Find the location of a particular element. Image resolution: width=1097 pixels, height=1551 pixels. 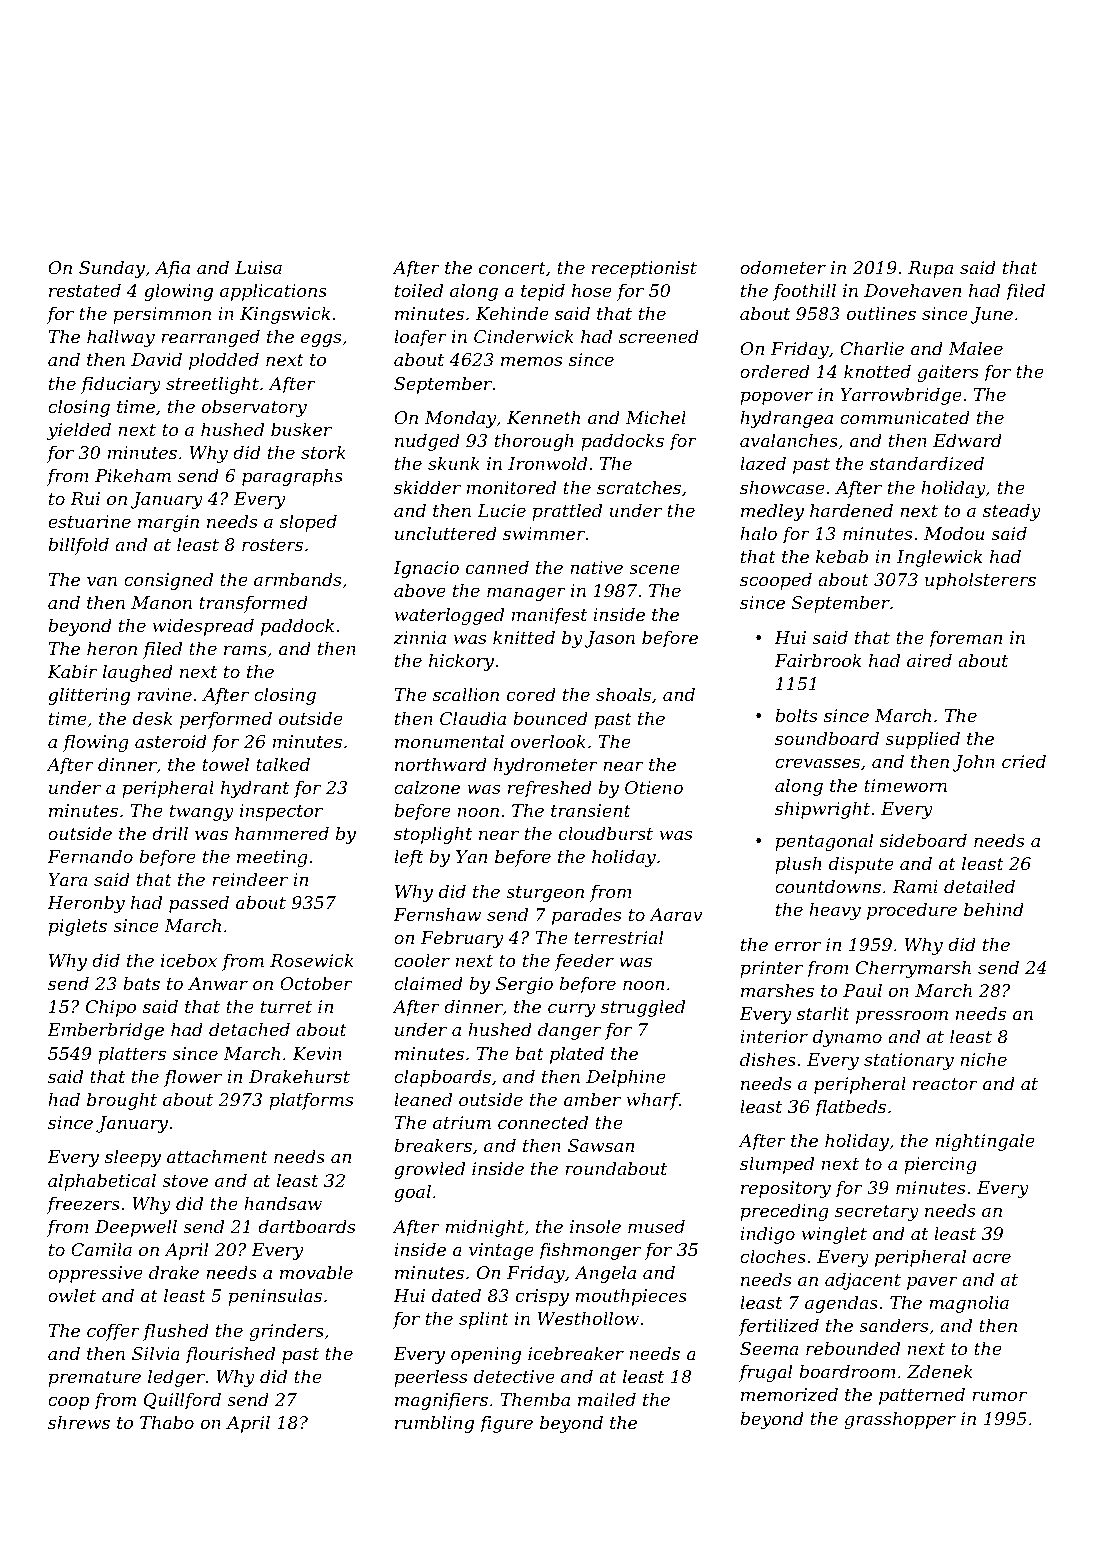

brought is located at coordinates (122, 1101).
